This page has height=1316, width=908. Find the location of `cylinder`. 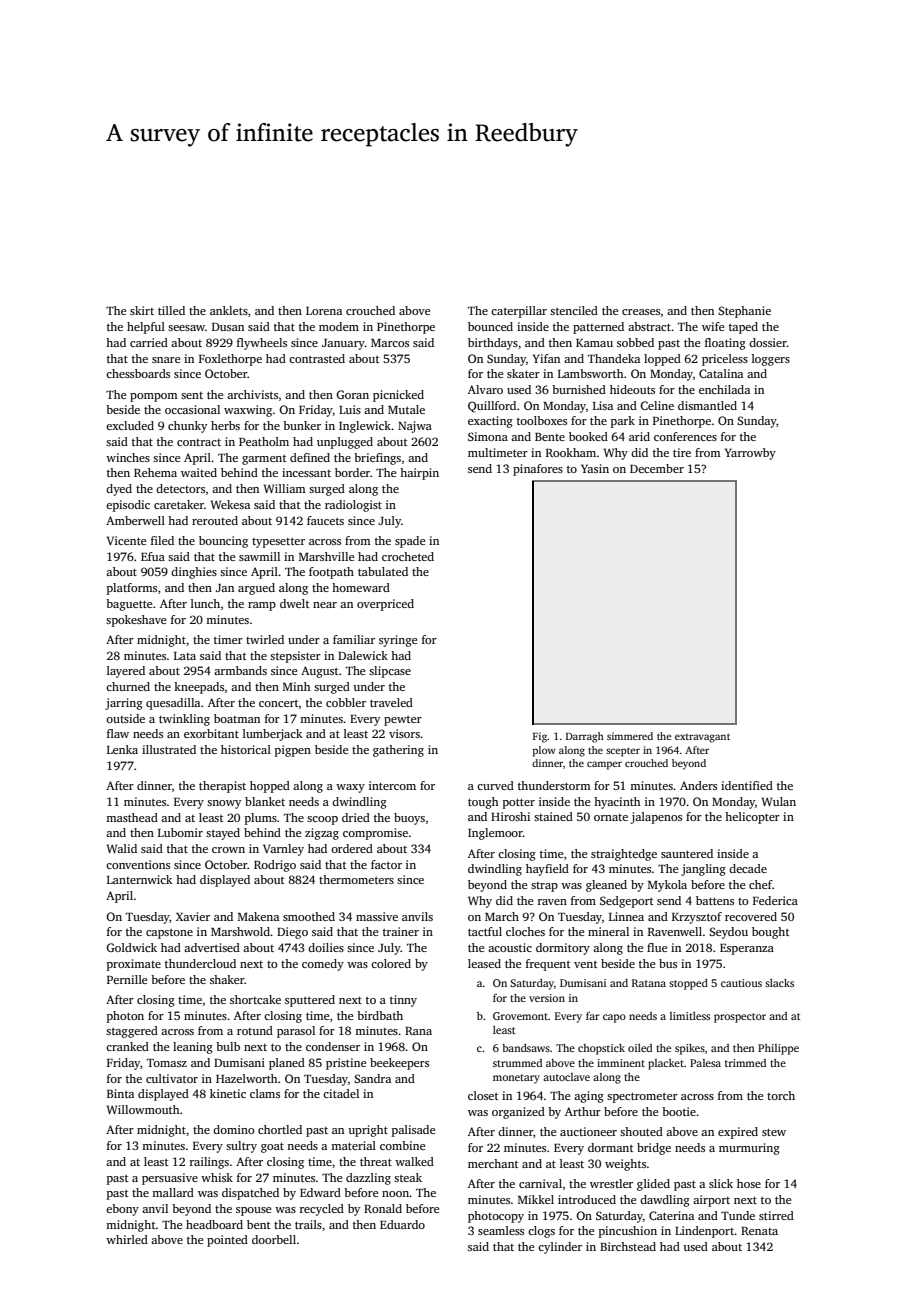

cylinder is located at coordinates (560, 1248).
